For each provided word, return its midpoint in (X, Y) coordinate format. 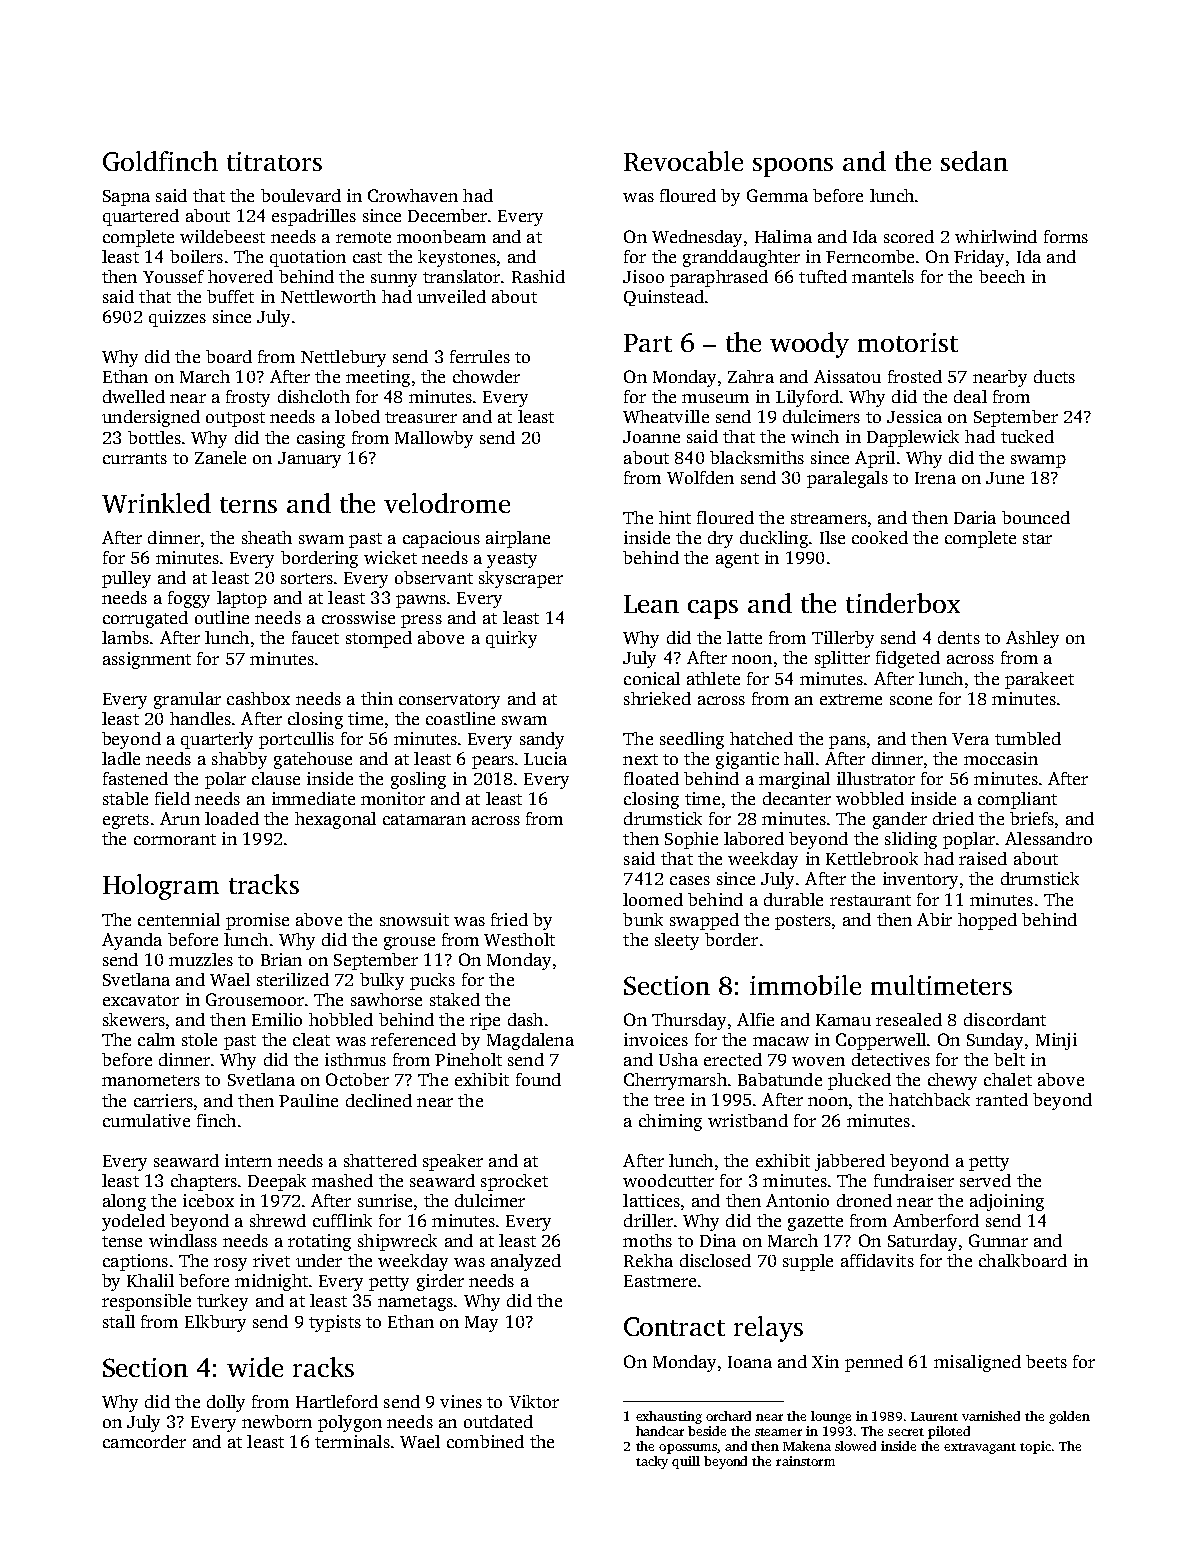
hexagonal (335, 820)
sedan (974, 161)
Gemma (777, 195)
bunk (643, 919)
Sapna (126, 198)
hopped (987, 921)
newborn (277, 1421)
